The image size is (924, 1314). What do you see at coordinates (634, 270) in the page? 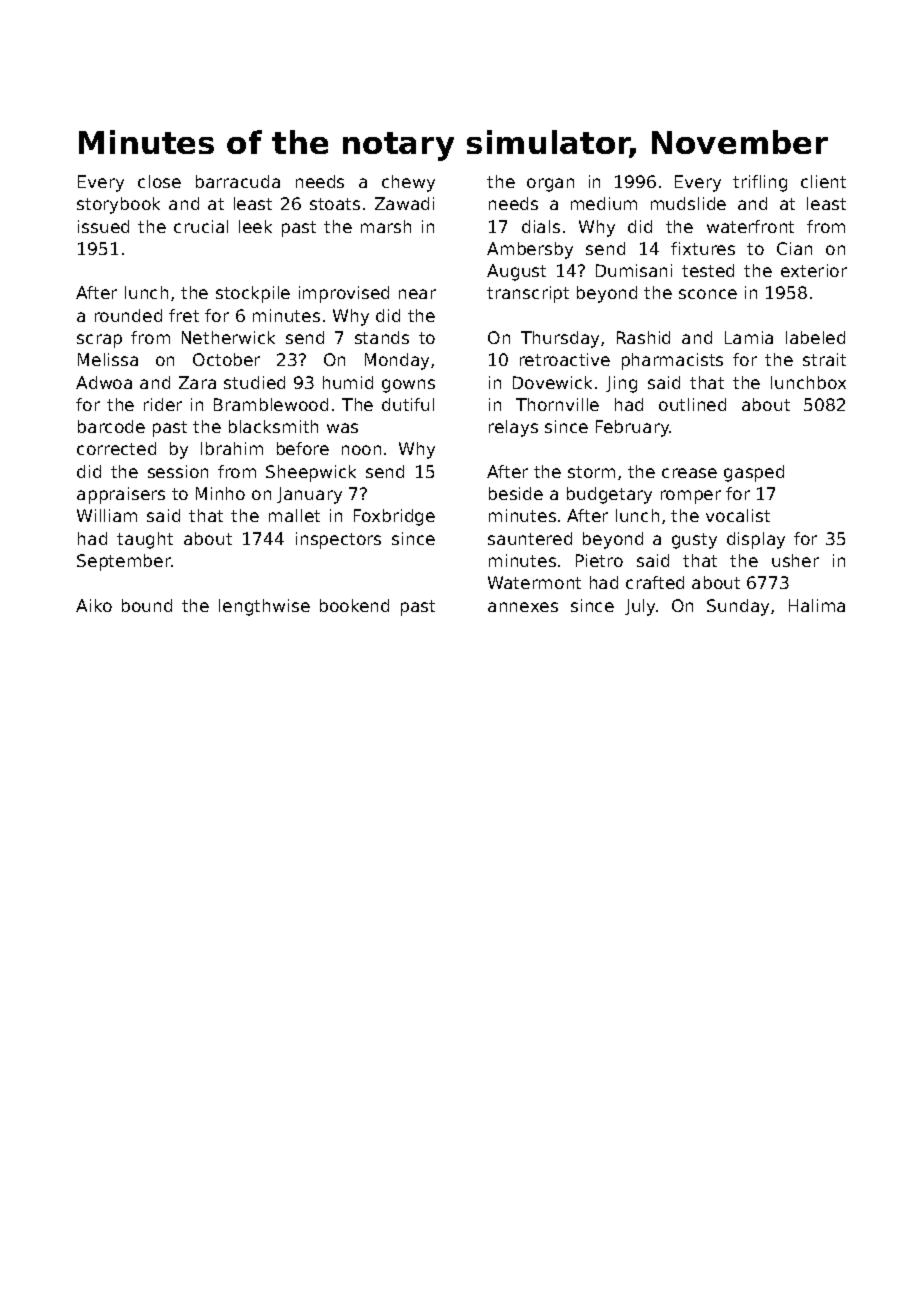
I see `Dumisani` at bounding box center [634, 270].
